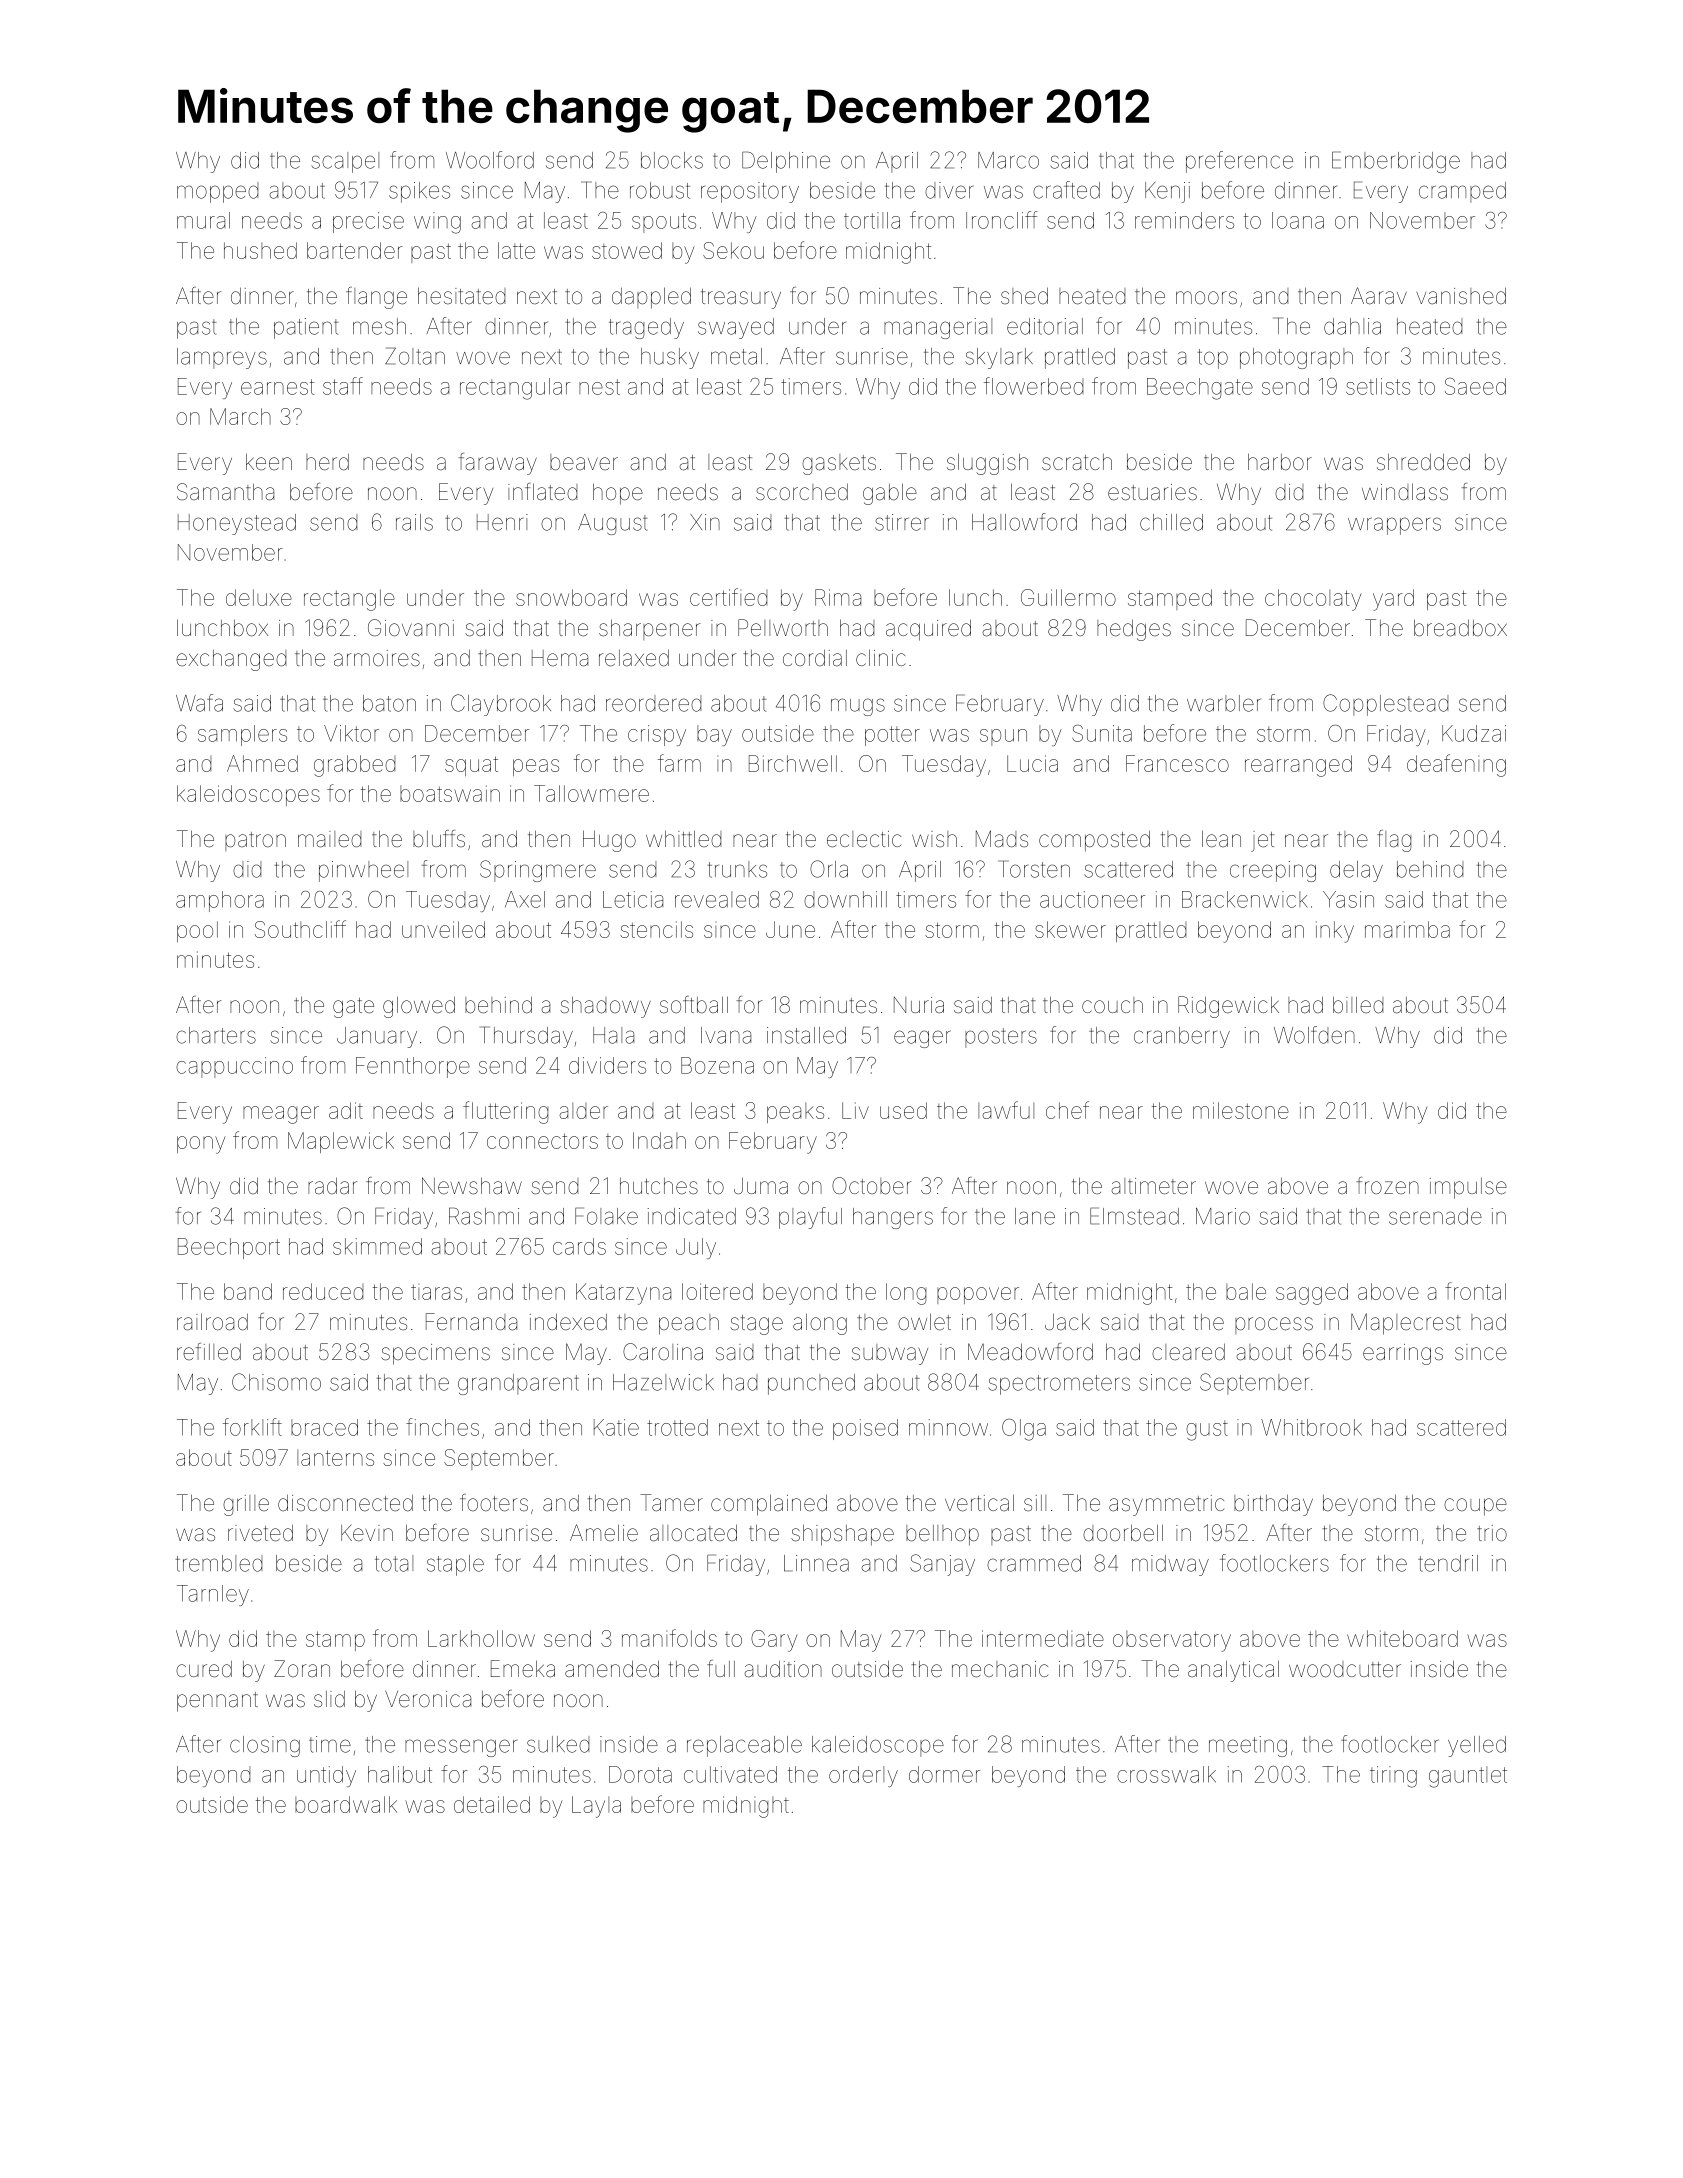 This screenshot has height=2178, width=1683. Describe the element at coordinates (903, 1110) in the screenshot. I see `used` at that location.
